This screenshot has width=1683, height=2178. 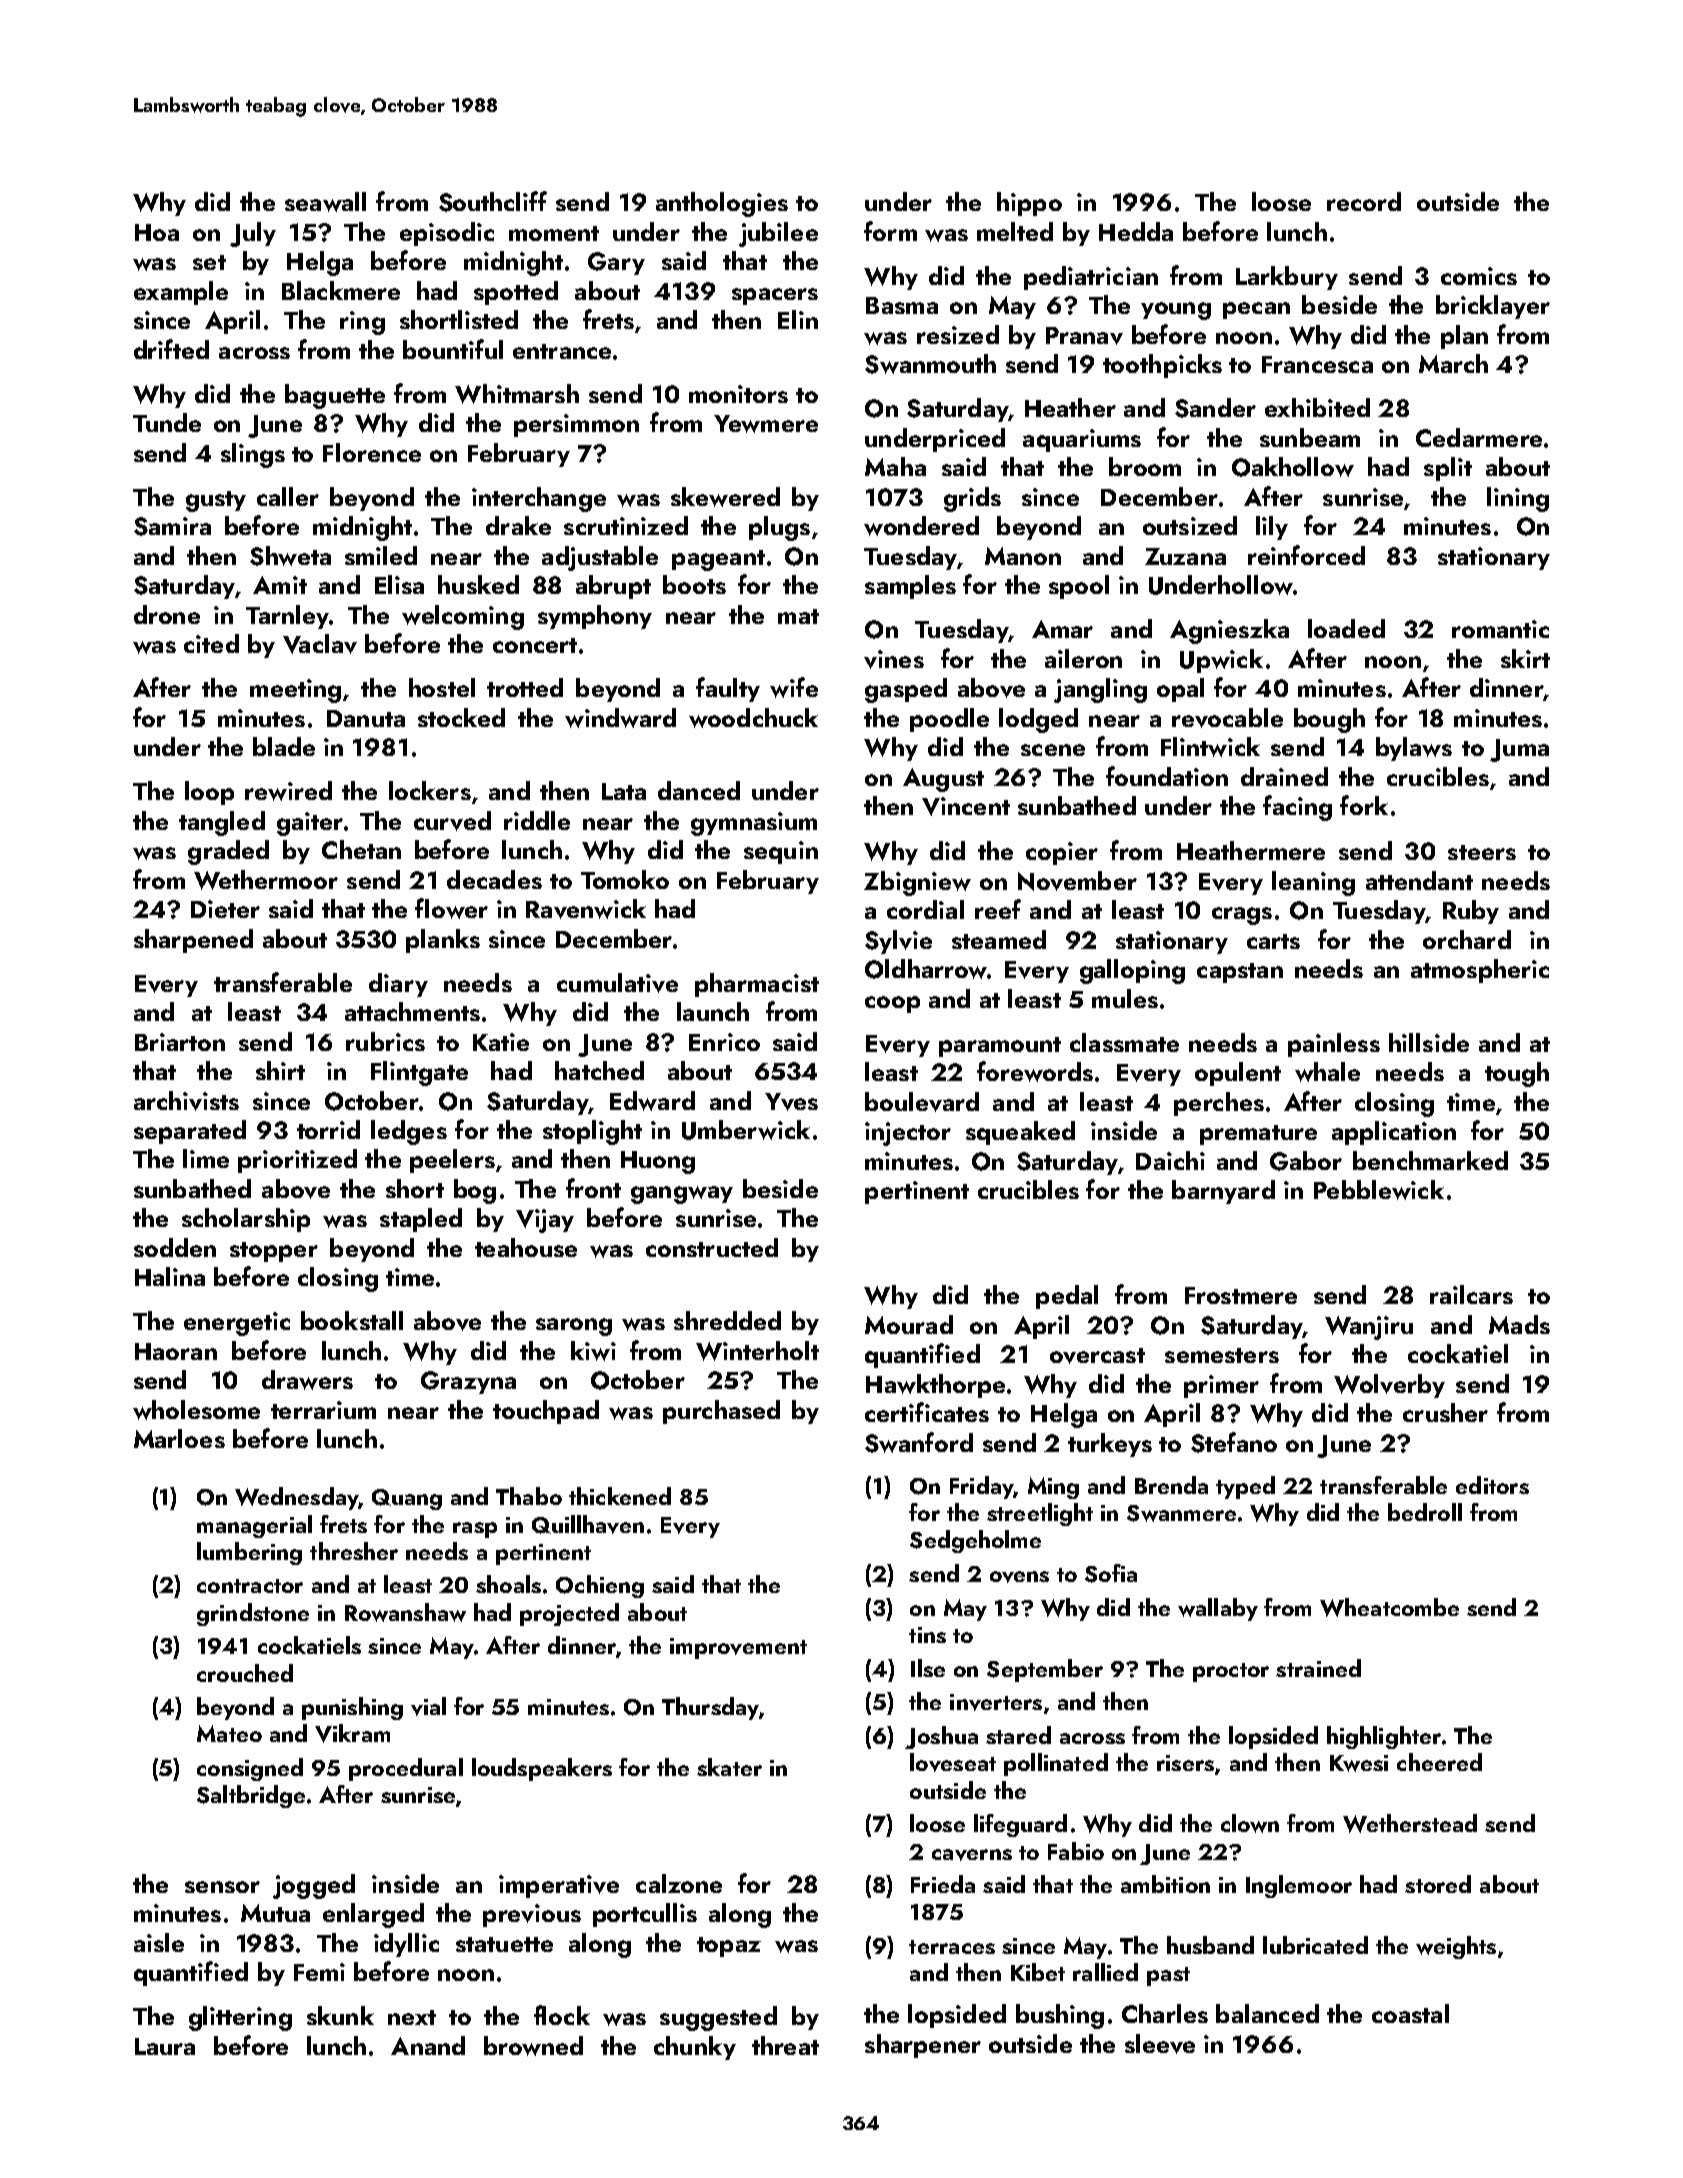 What do you see at coordinates (222, 1887) in the screenshot?
I see `sensor` at bounding box center [222, 1887].
